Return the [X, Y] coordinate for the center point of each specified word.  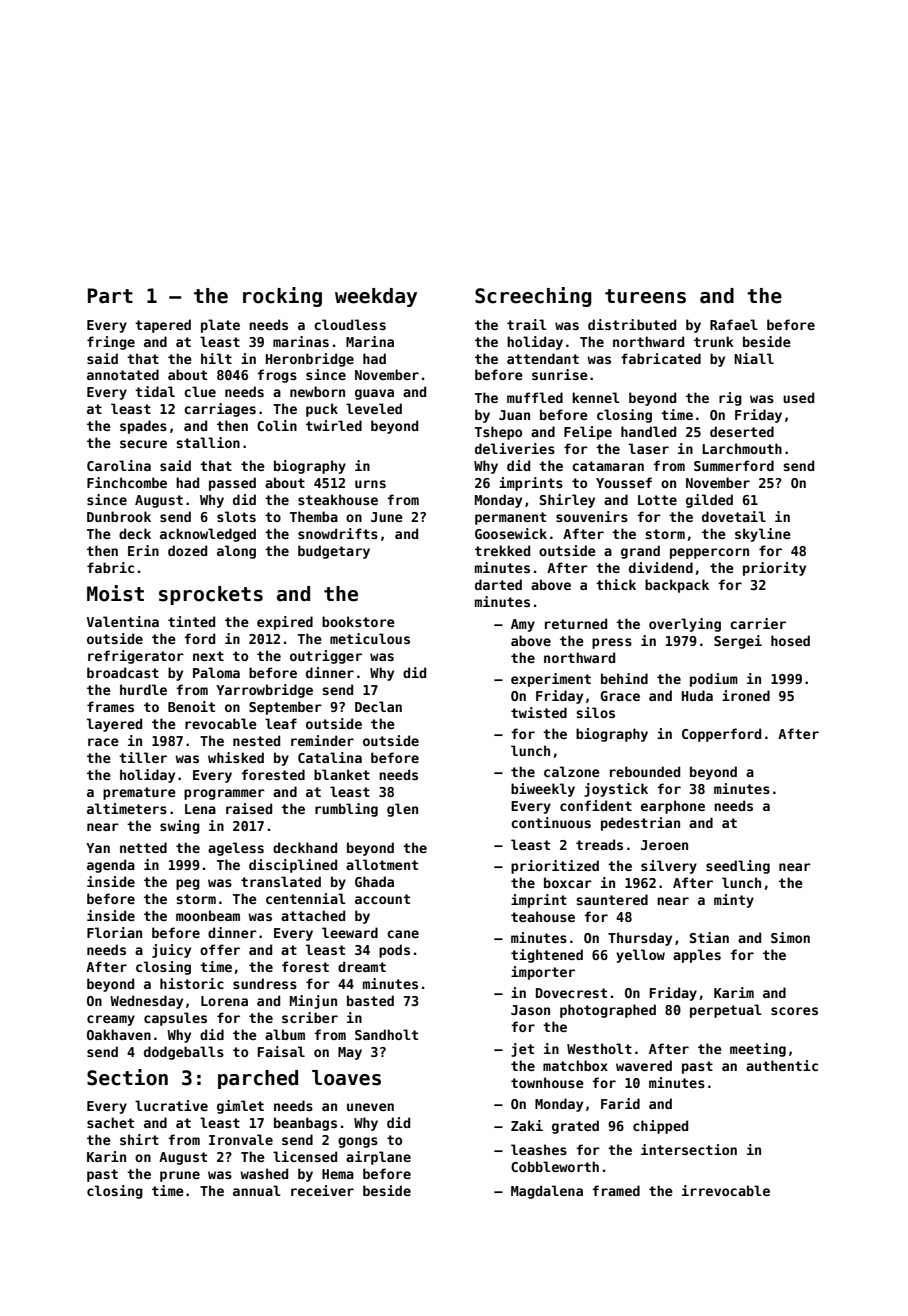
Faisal [281, 1051]
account [382, 899]
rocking [282, 297]
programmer [224, 794]
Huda [697, 695]
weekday [376, 297]
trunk [714, 341]
